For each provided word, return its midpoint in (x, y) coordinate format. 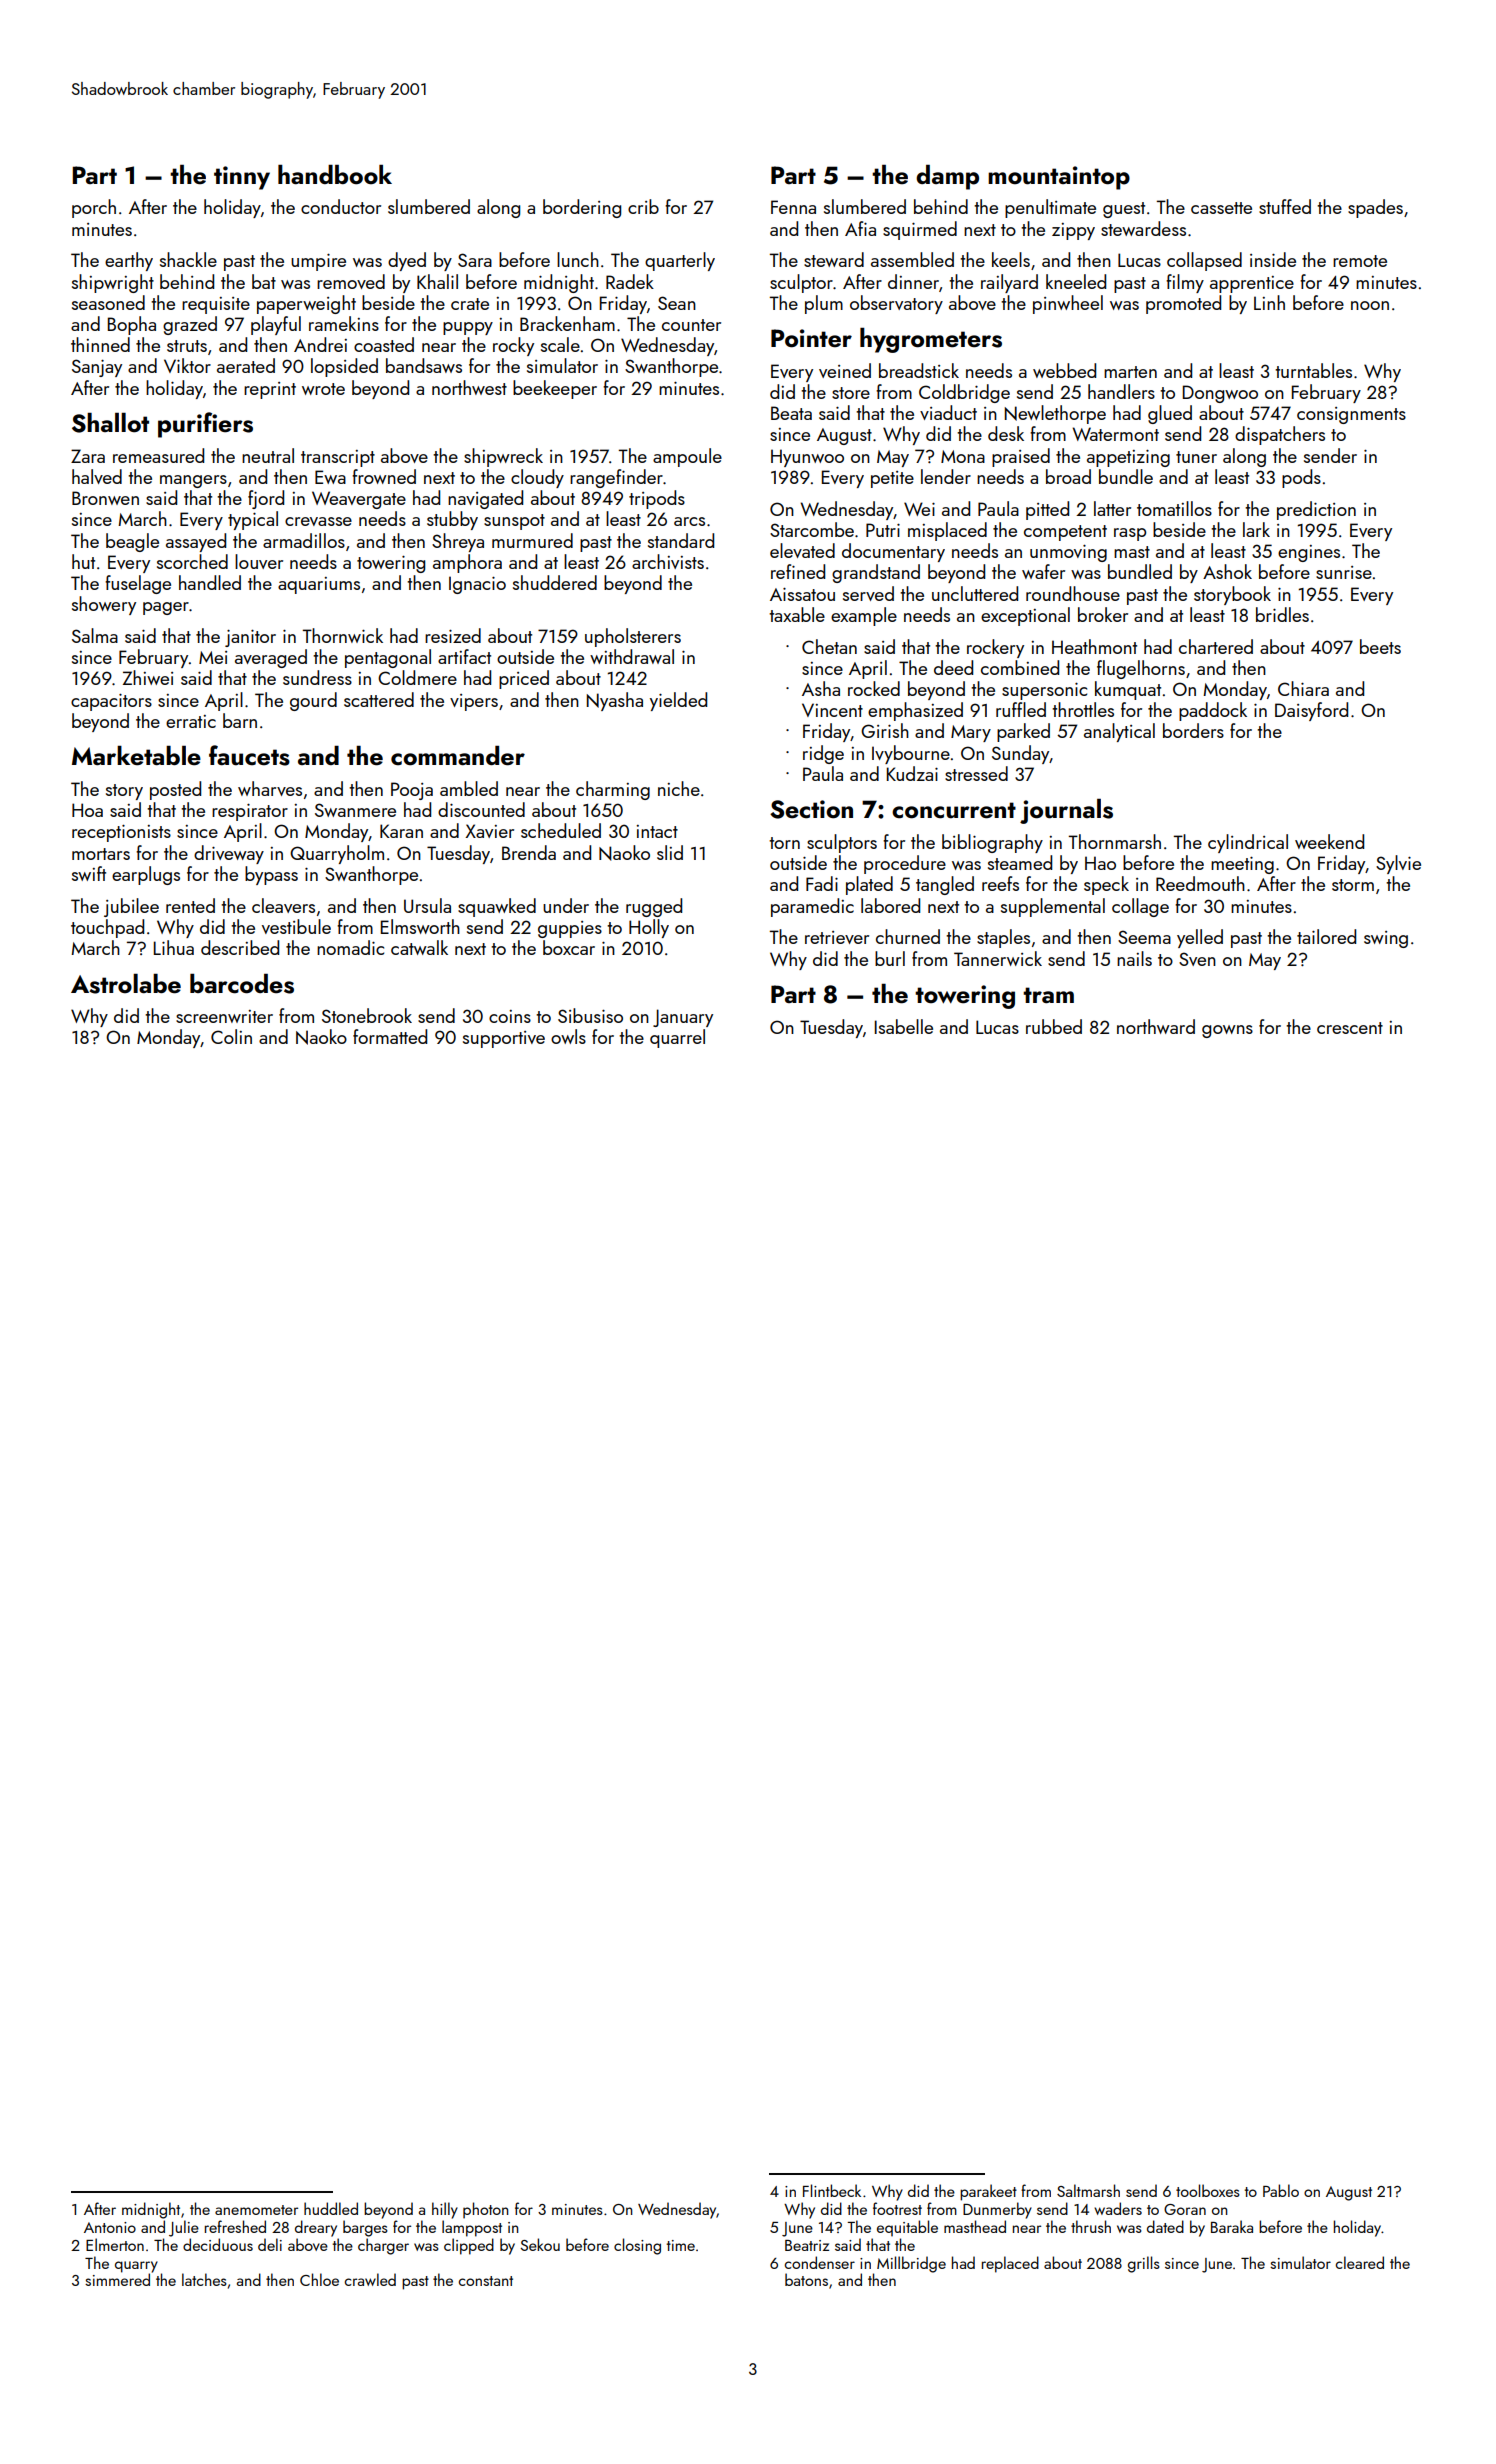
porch (94, 208)
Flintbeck (832, 2190)
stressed (976, 773)
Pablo (1281, 2190)
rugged (654, 907)
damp (947, 177)
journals (1066, 811)
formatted (390, 1036)
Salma (95, 635)
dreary (316, 2228)
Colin (231, 1036)
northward (1156, 1026)
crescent (1350, 1028)
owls (568, 1036)
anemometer (256, 2210)
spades (1375, 208)
